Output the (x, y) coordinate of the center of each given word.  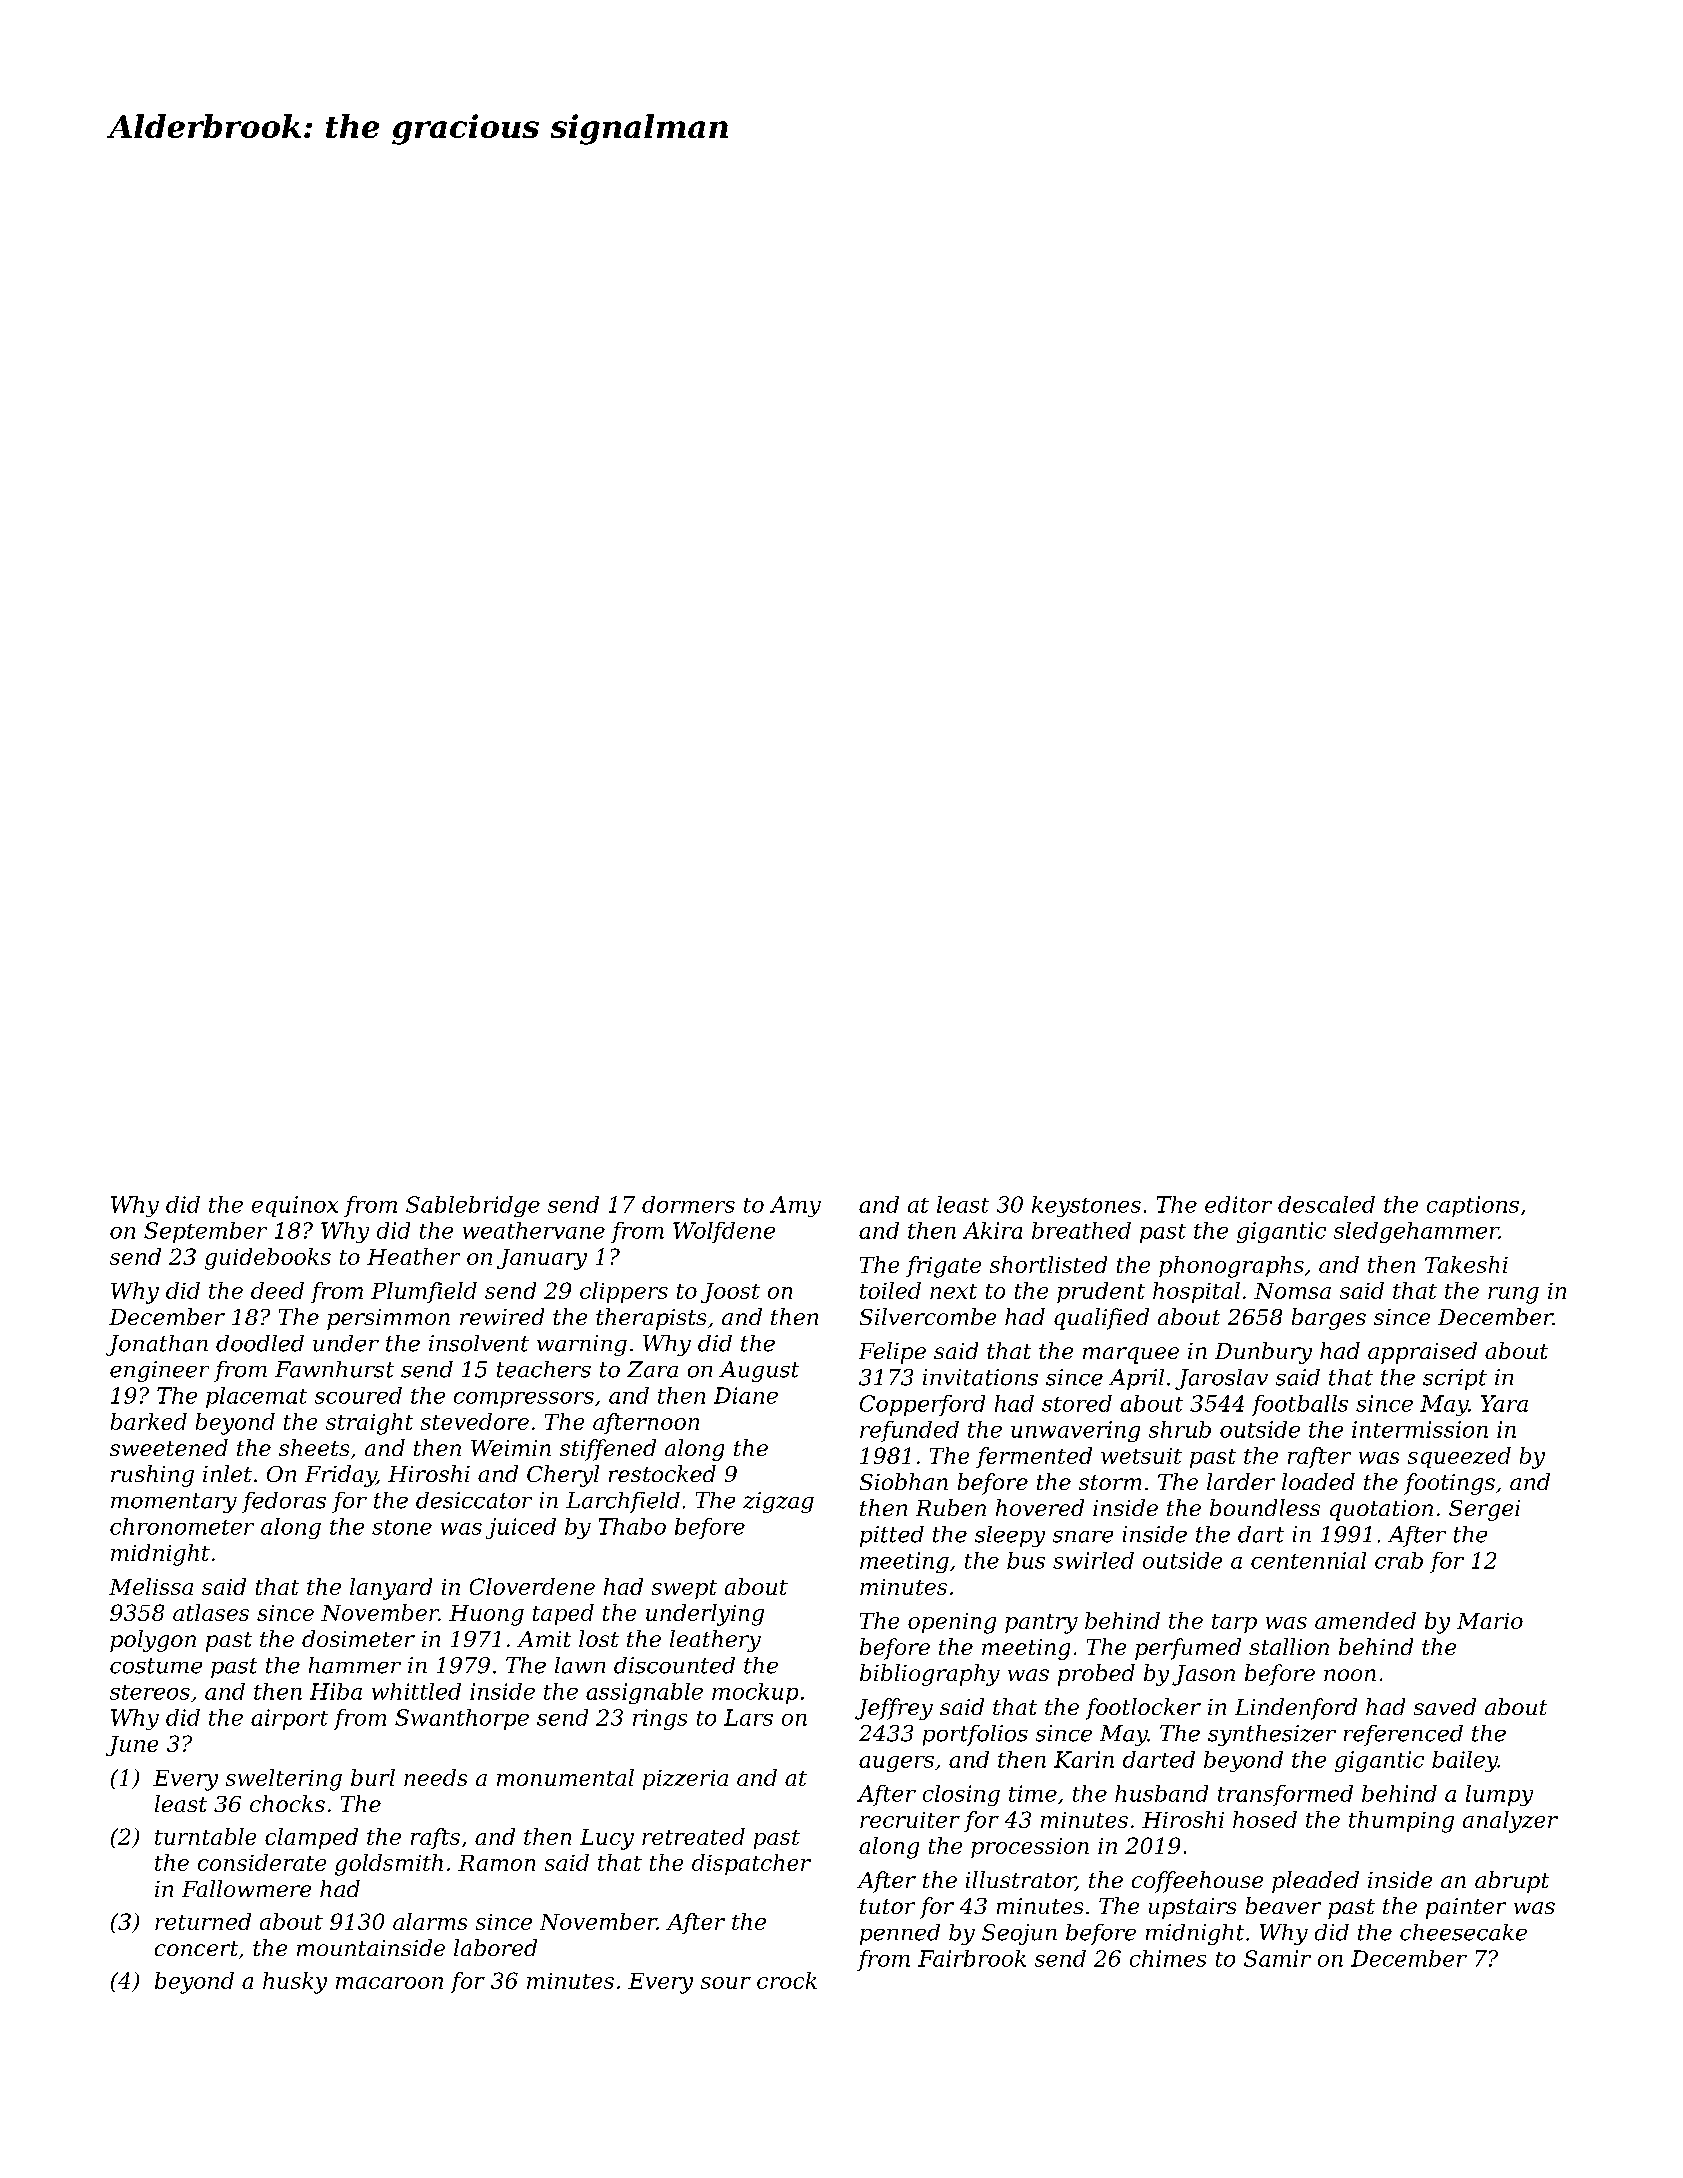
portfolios (975, 1735)
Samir (1277, 1958)
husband (1161, 1793)
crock (787, 1980)
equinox (295, 1206)
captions (1473, 1206)
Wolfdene (724, 1232)
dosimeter (358, 1638)
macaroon (389, 1983)
